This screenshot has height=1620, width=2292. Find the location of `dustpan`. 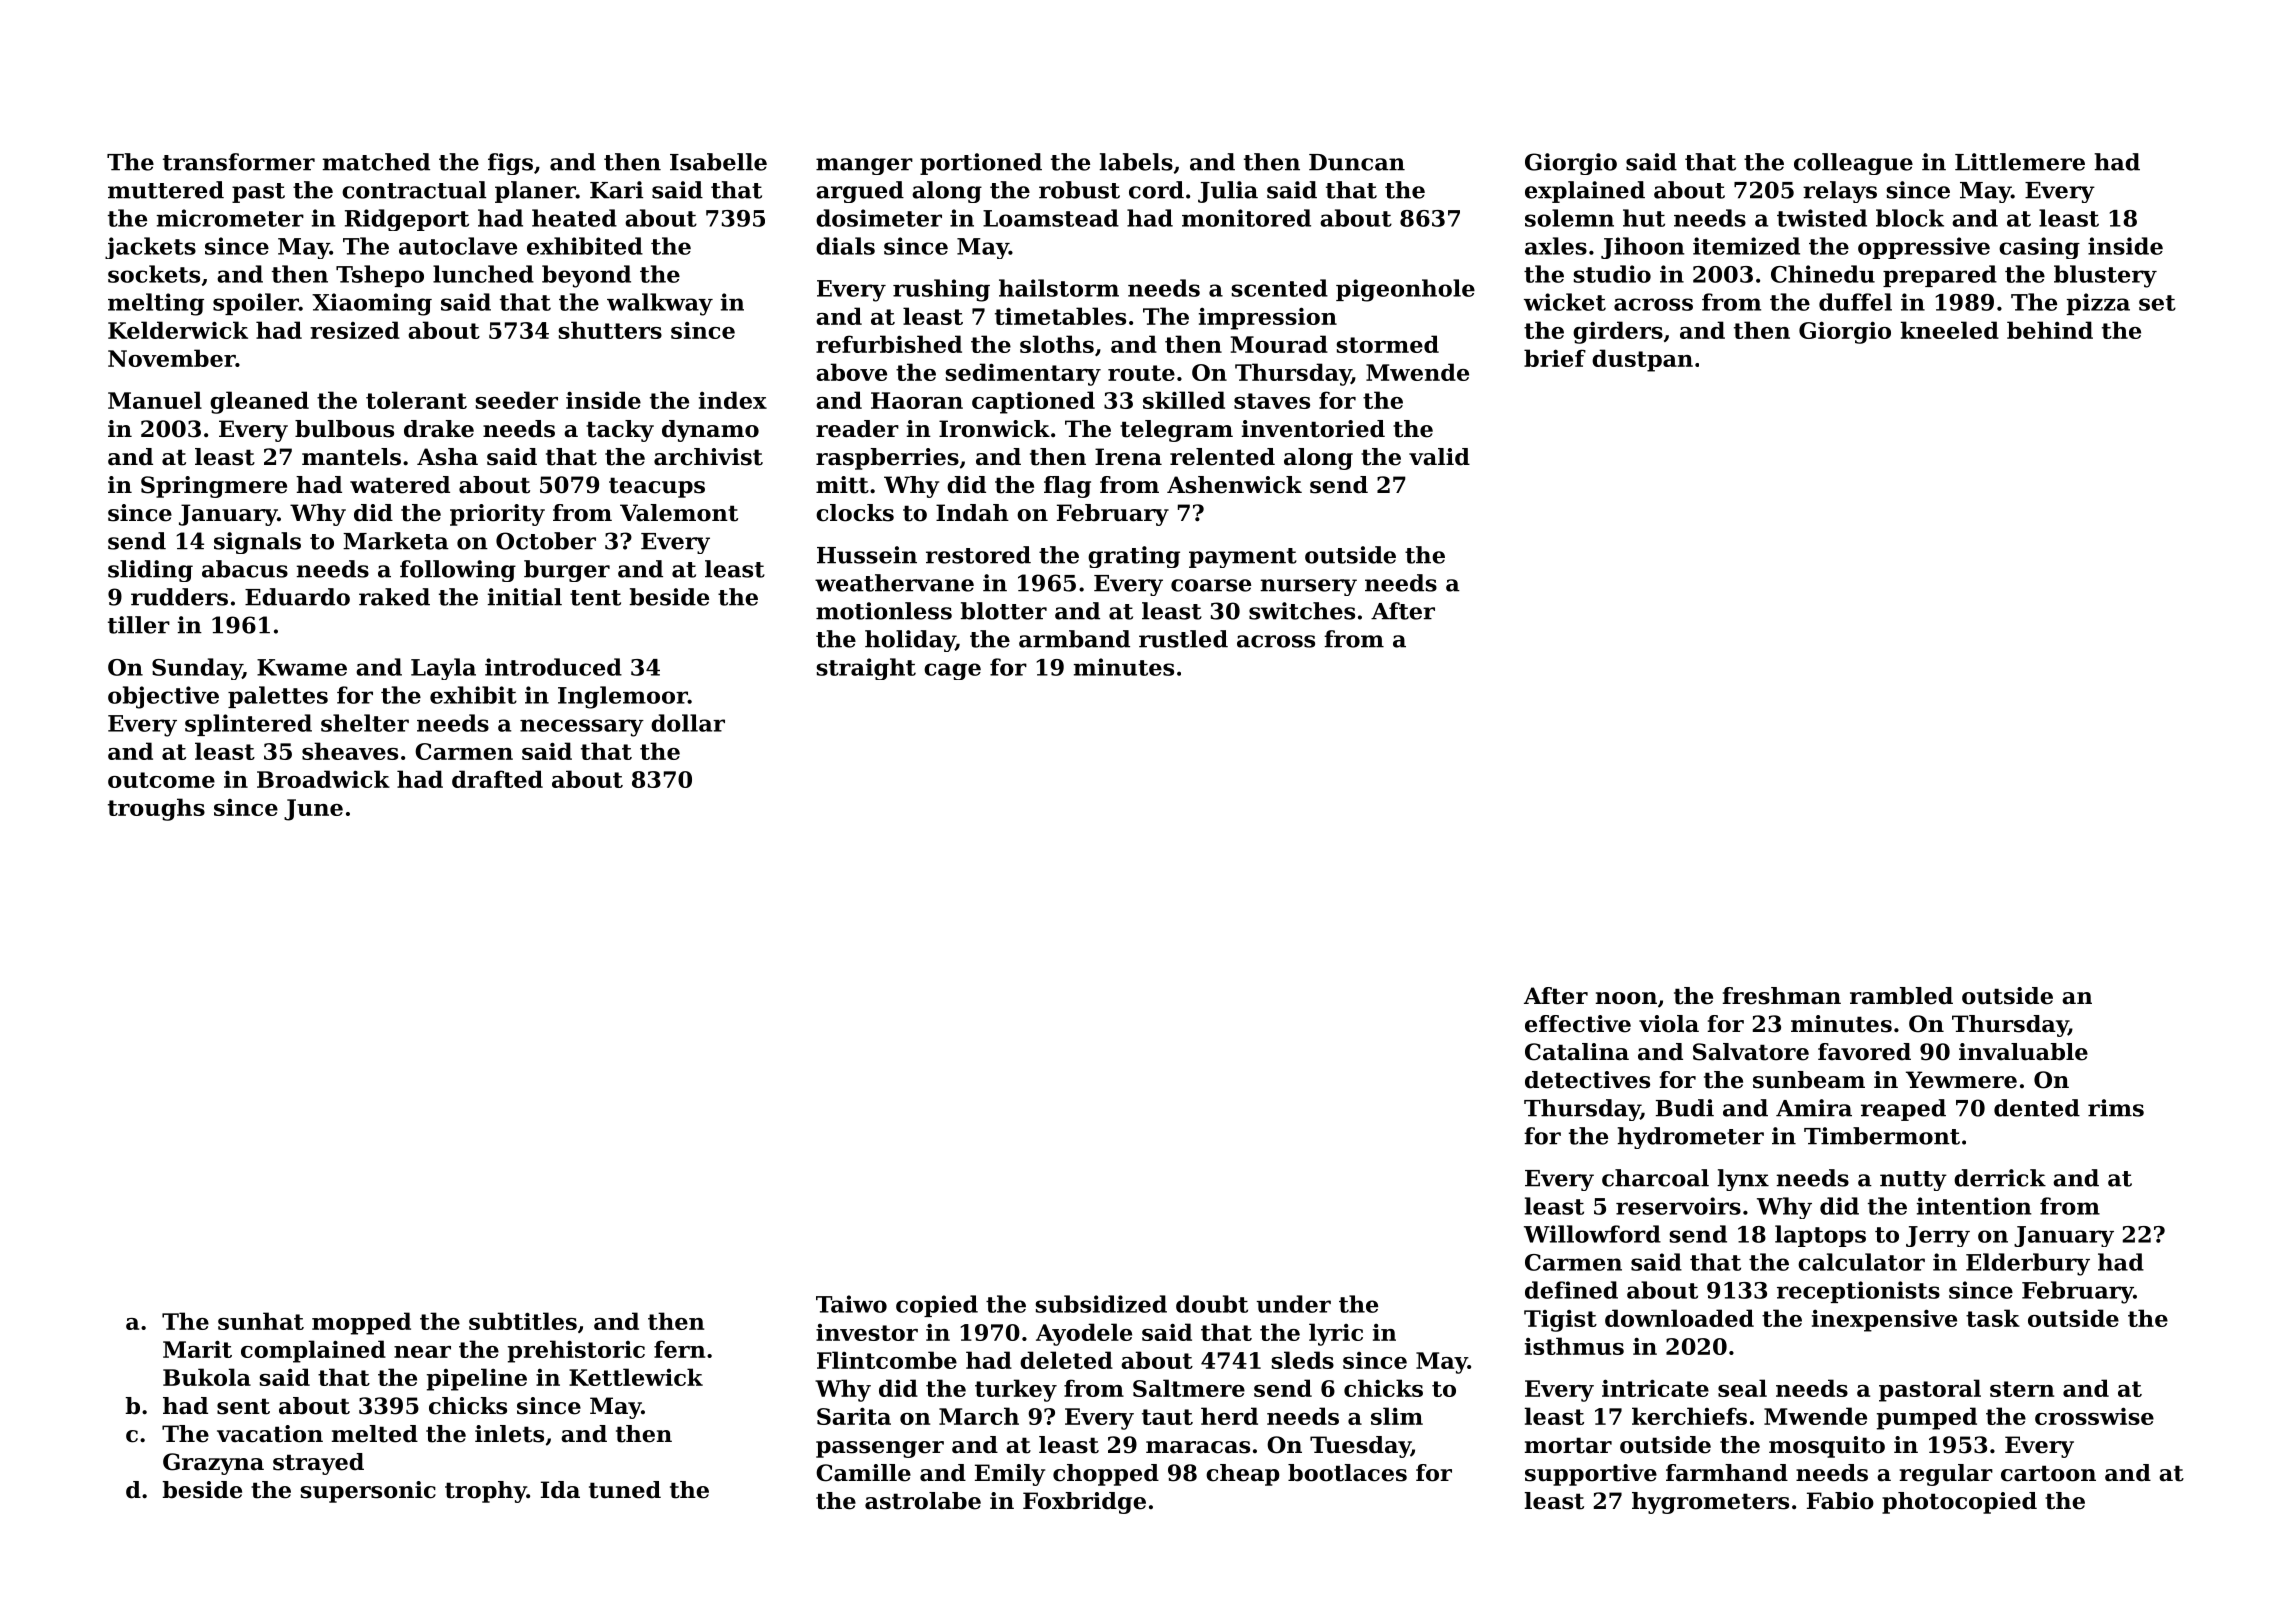

dustpan is located at coordinates (1642, 360).
